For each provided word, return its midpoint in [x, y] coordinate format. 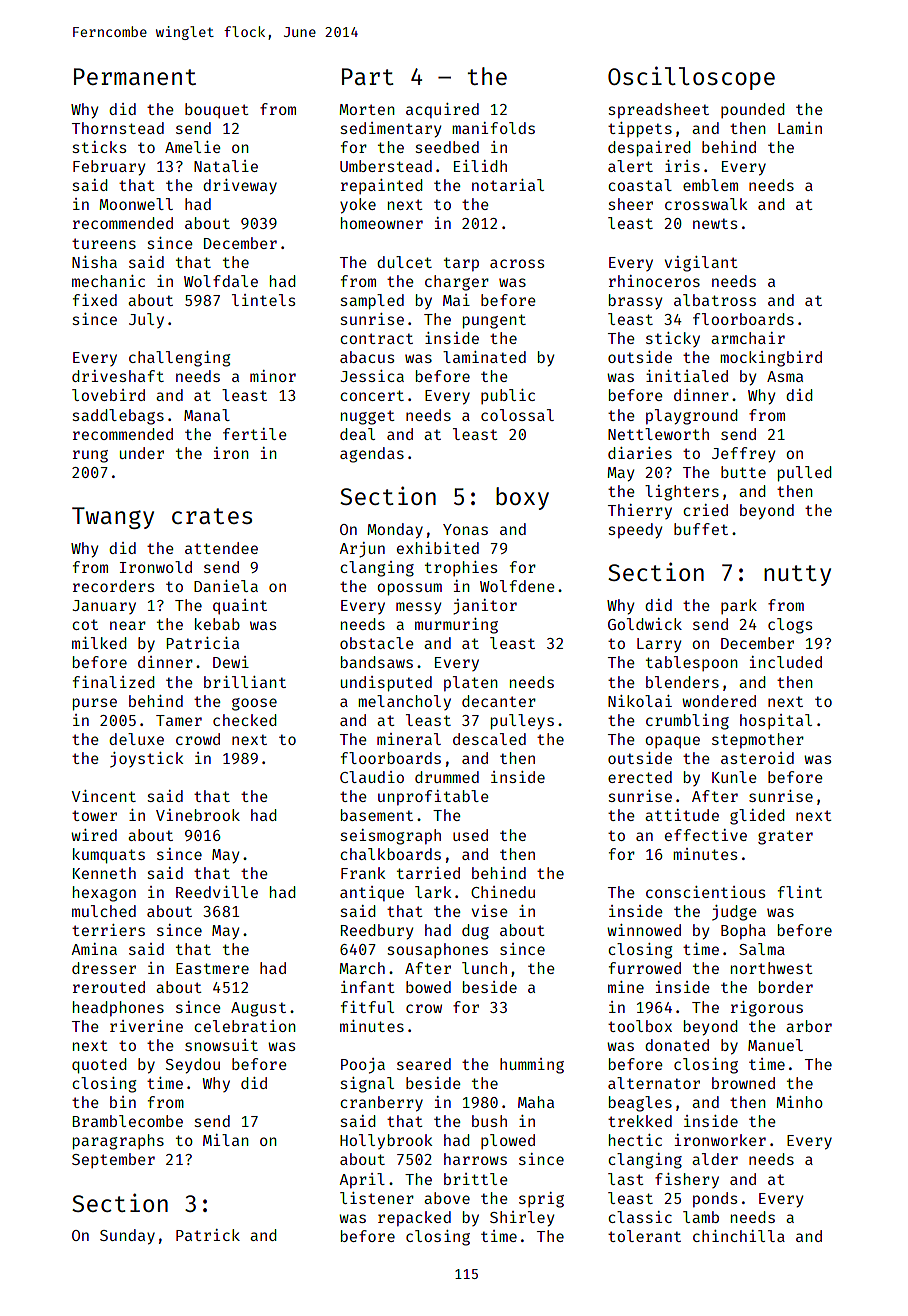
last [626, 1179]
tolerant [644, 1236]
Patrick [208, 1235]
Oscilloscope [691, 78]
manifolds [493, 128]
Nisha [94, 262]
